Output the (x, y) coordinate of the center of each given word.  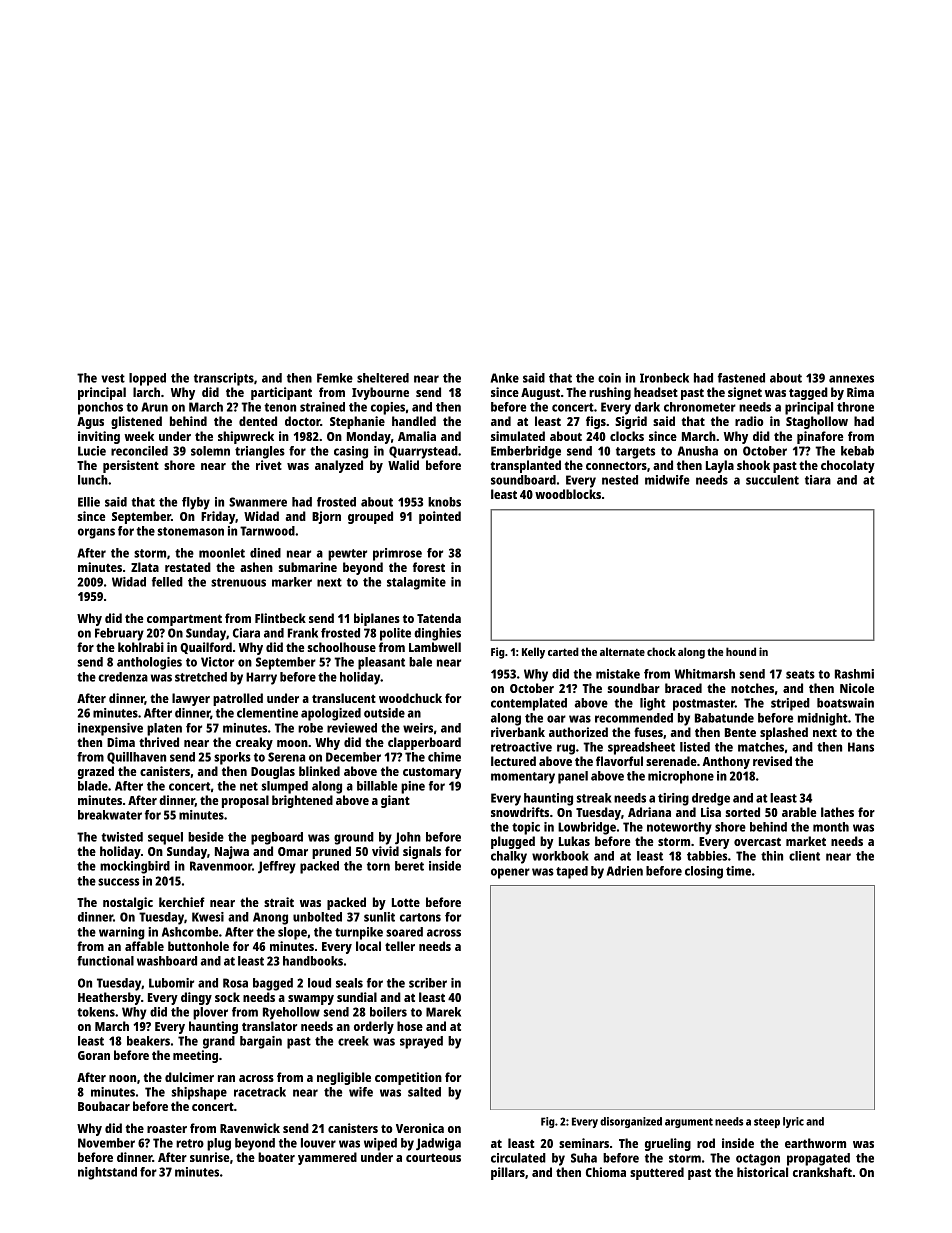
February (119, 634)
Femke (335, 378)
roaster (167, 1129)
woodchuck (410, 698)
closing (704, 872)
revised (772, 761)
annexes (851, 379)
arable (799, 812)
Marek (443, 1012)
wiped (380, 1144)
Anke (505, 378)
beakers (148, 1041)
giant (395, 801)
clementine (267, 713)
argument (689, 1123)
